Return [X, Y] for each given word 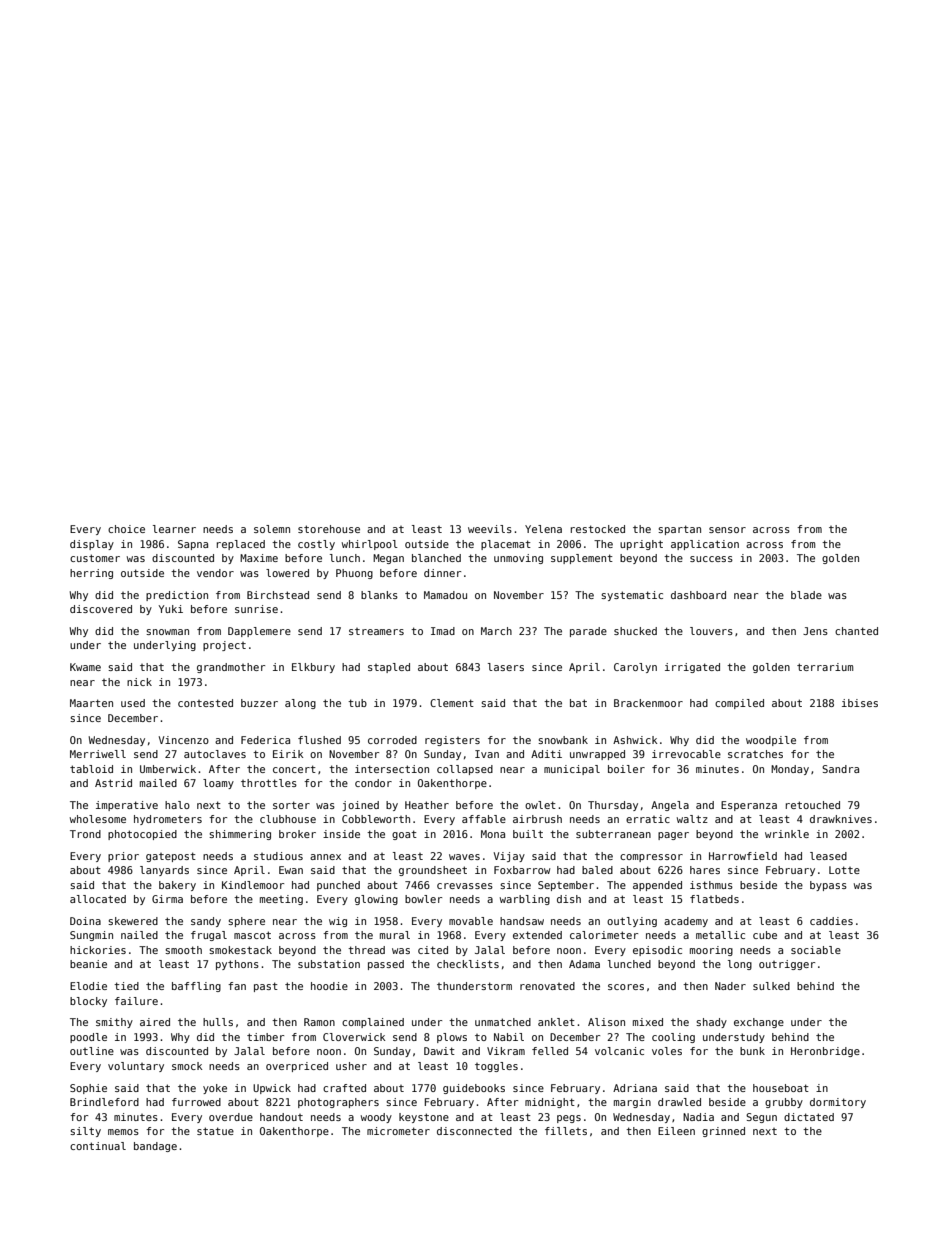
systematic [632, 596]
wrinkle [787, 834]
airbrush [537, 819]
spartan [679, 530]
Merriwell [98, 754]
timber [265, 1037]
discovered [101, 609]
